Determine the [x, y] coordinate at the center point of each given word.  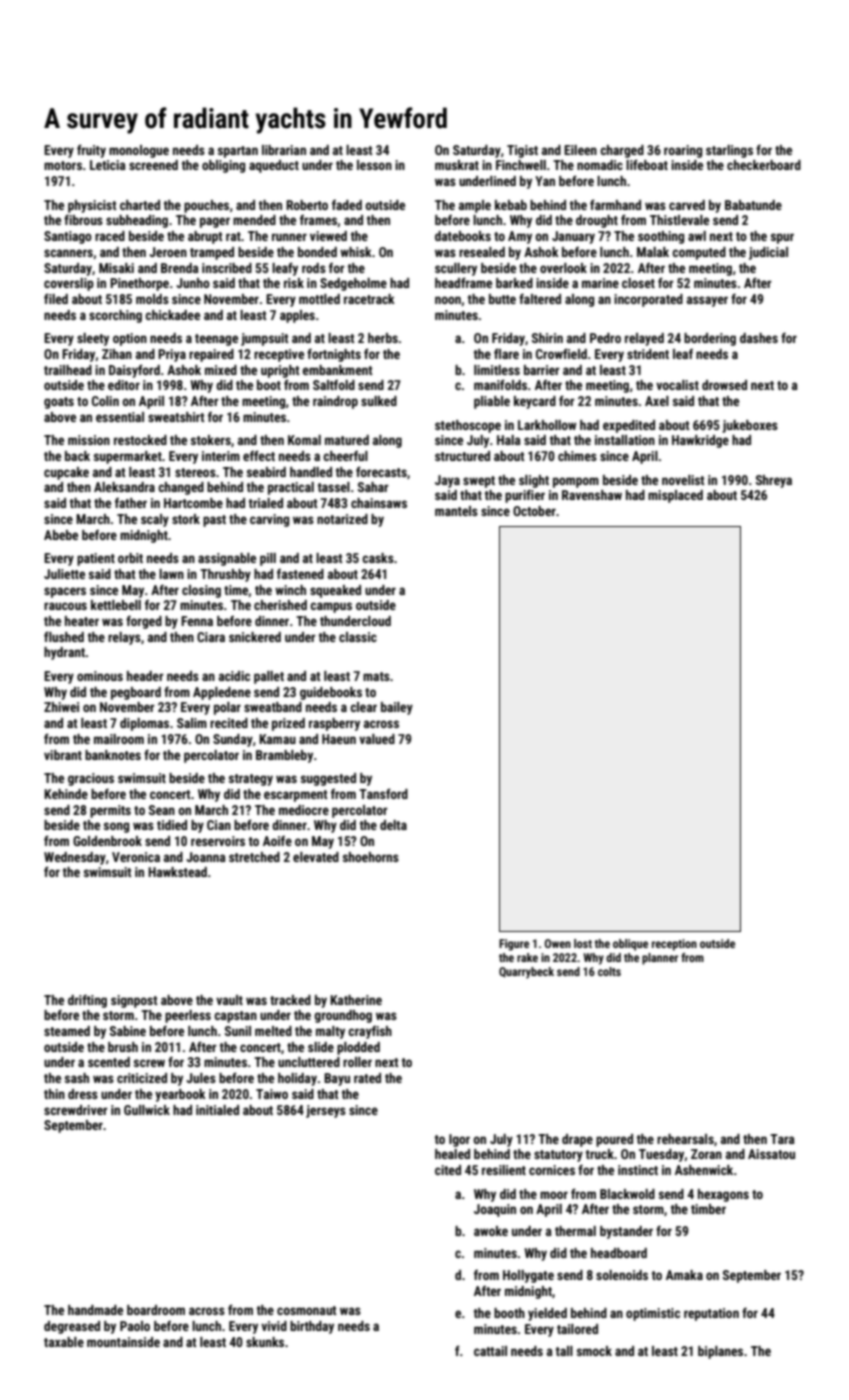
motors [63, 165]
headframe [463, 282]
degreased [72, 1327]
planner [660, 959]
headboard [619, 1253]
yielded [547, 1314]
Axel [657, 401]
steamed [67, 1031]
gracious [91, 779]
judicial [768, 253]
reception [674, 945]
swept [479, 482]
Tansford [383, 793]
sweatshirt [176, 417]
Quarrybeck [526, 973]
